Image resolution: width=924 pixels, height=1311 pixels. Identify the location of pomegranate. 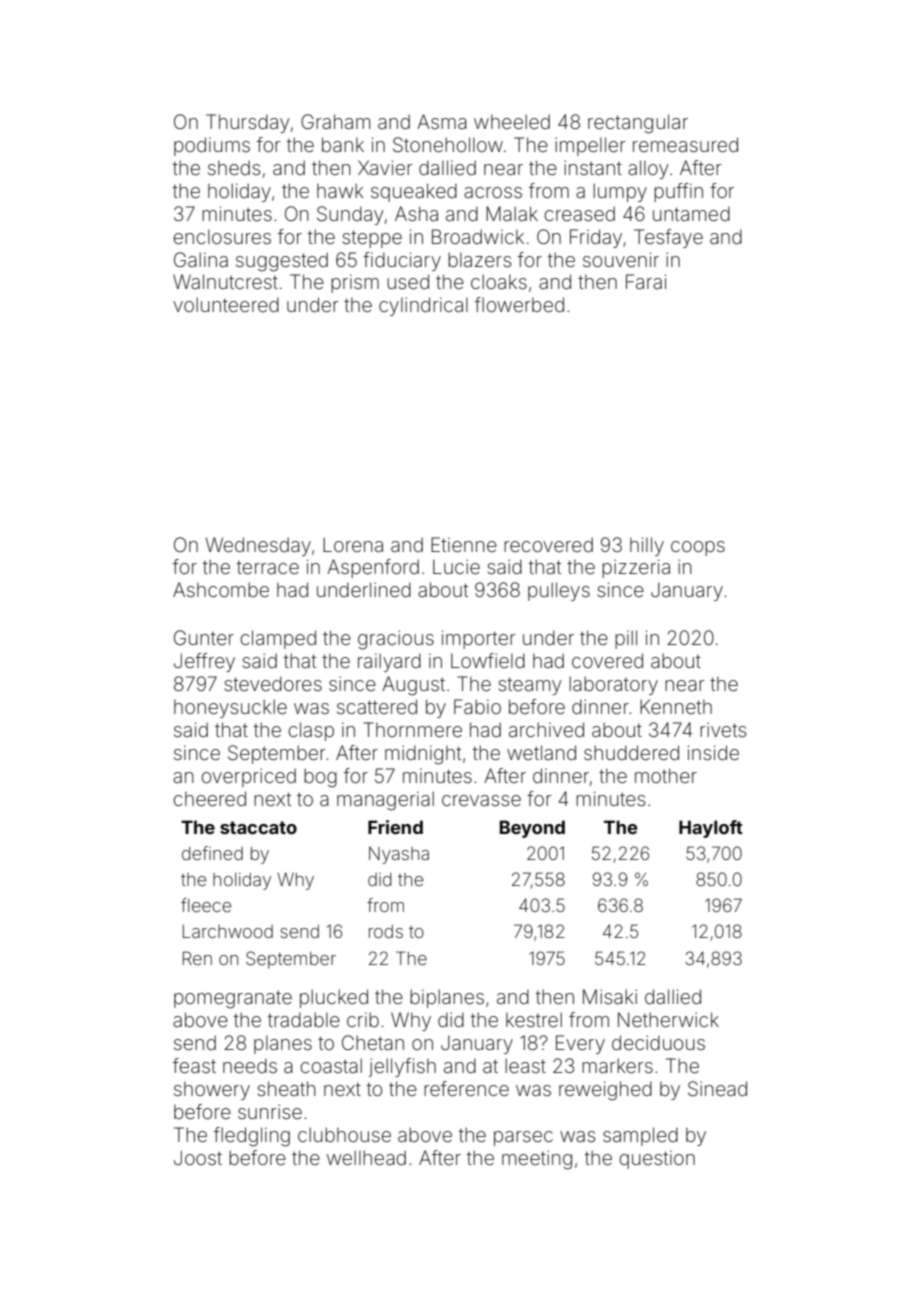
(233, 999).
